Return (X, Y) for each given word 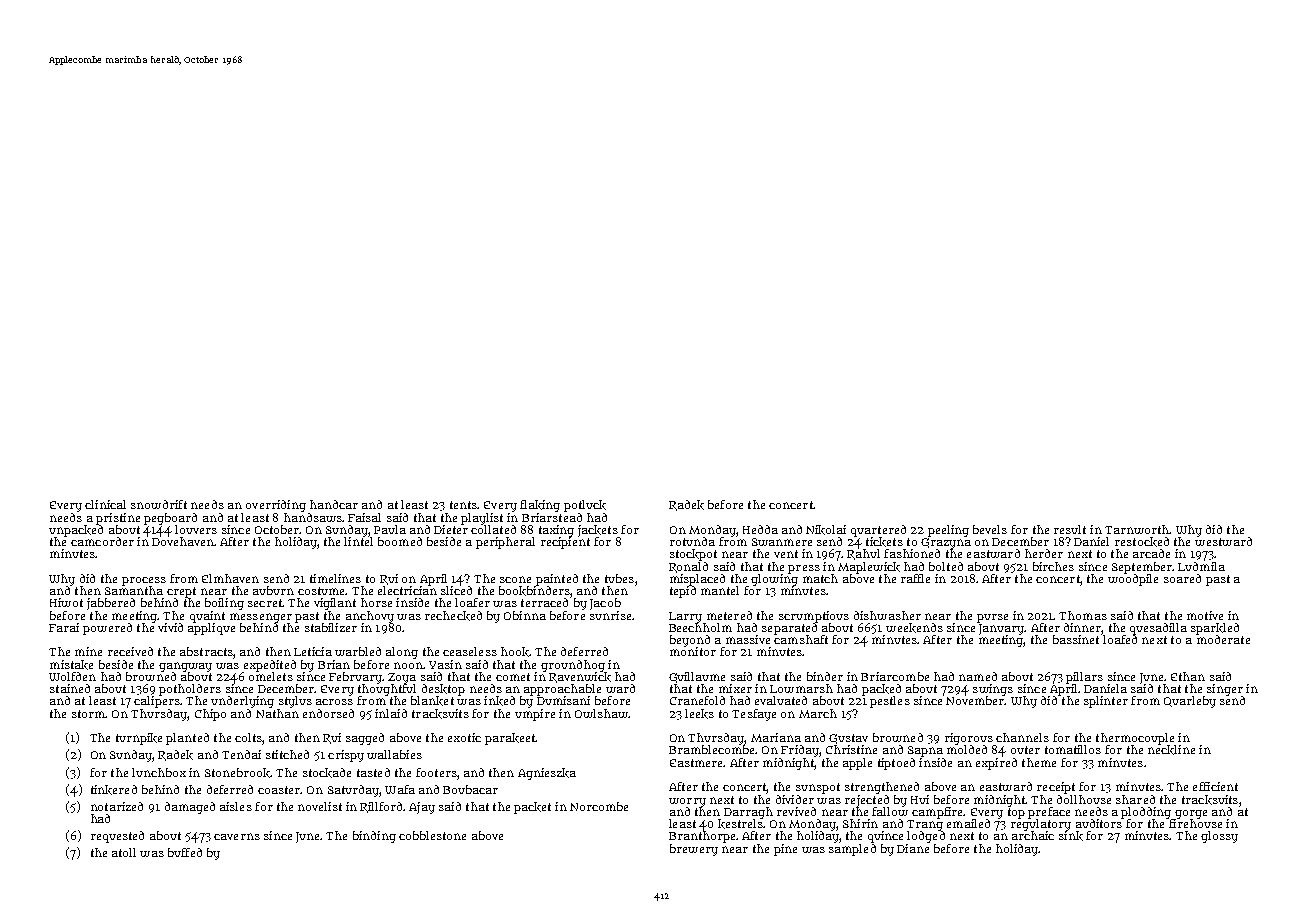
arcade (1151, 553)
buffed (185, 852)
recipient (565, 543)
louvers (196, 529)
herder (1044, 553)
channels (1022, 737)
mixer (735, 688)
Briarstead (552, 517)
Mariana (776, 737)
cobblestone (432, 835)
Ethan (1188, 676)
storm (89, 714)
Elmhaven (230, 578)
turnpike (139, 739)
